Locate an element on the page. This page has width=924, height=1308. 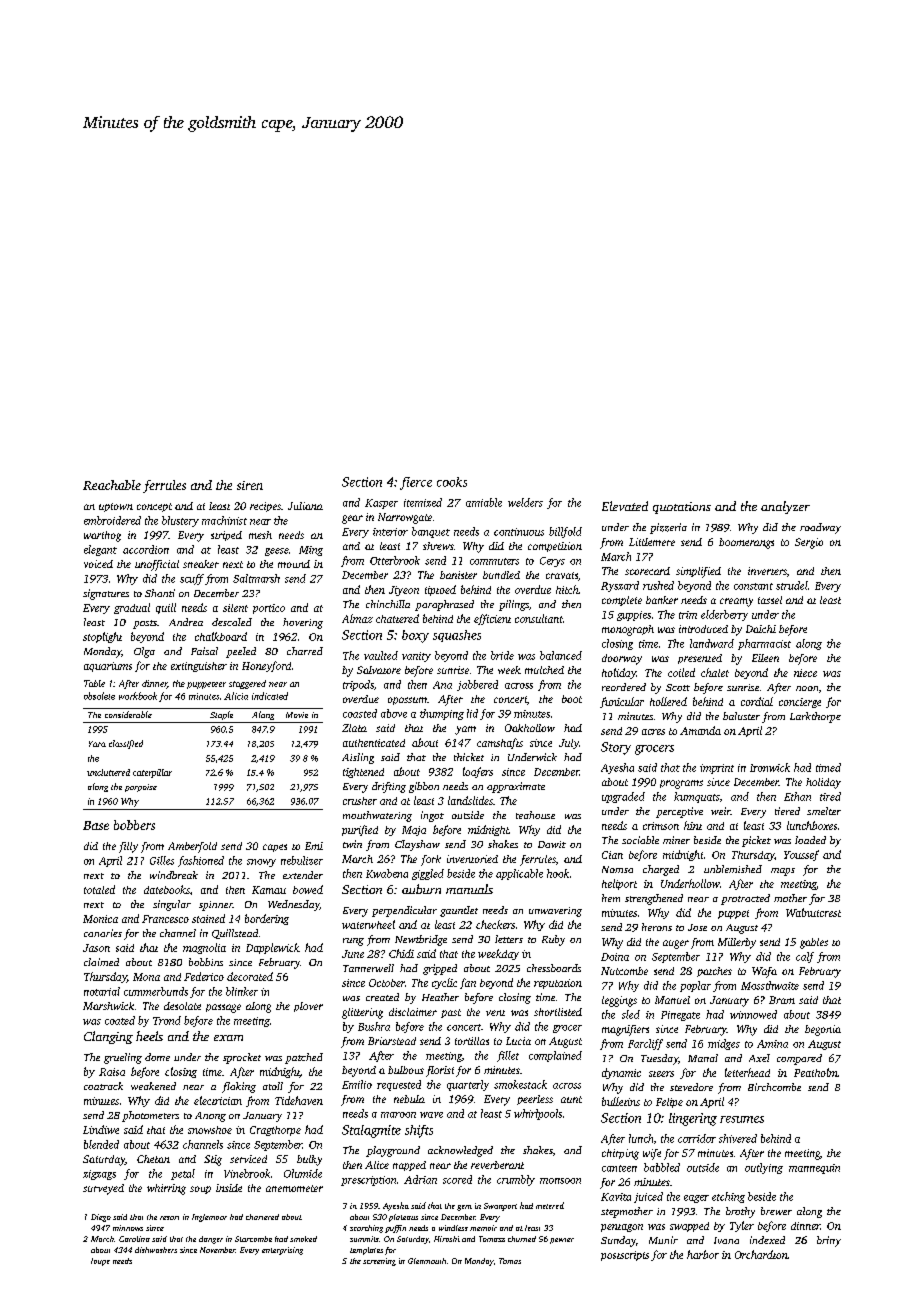
funicular is located at coordinates (622, 702).
